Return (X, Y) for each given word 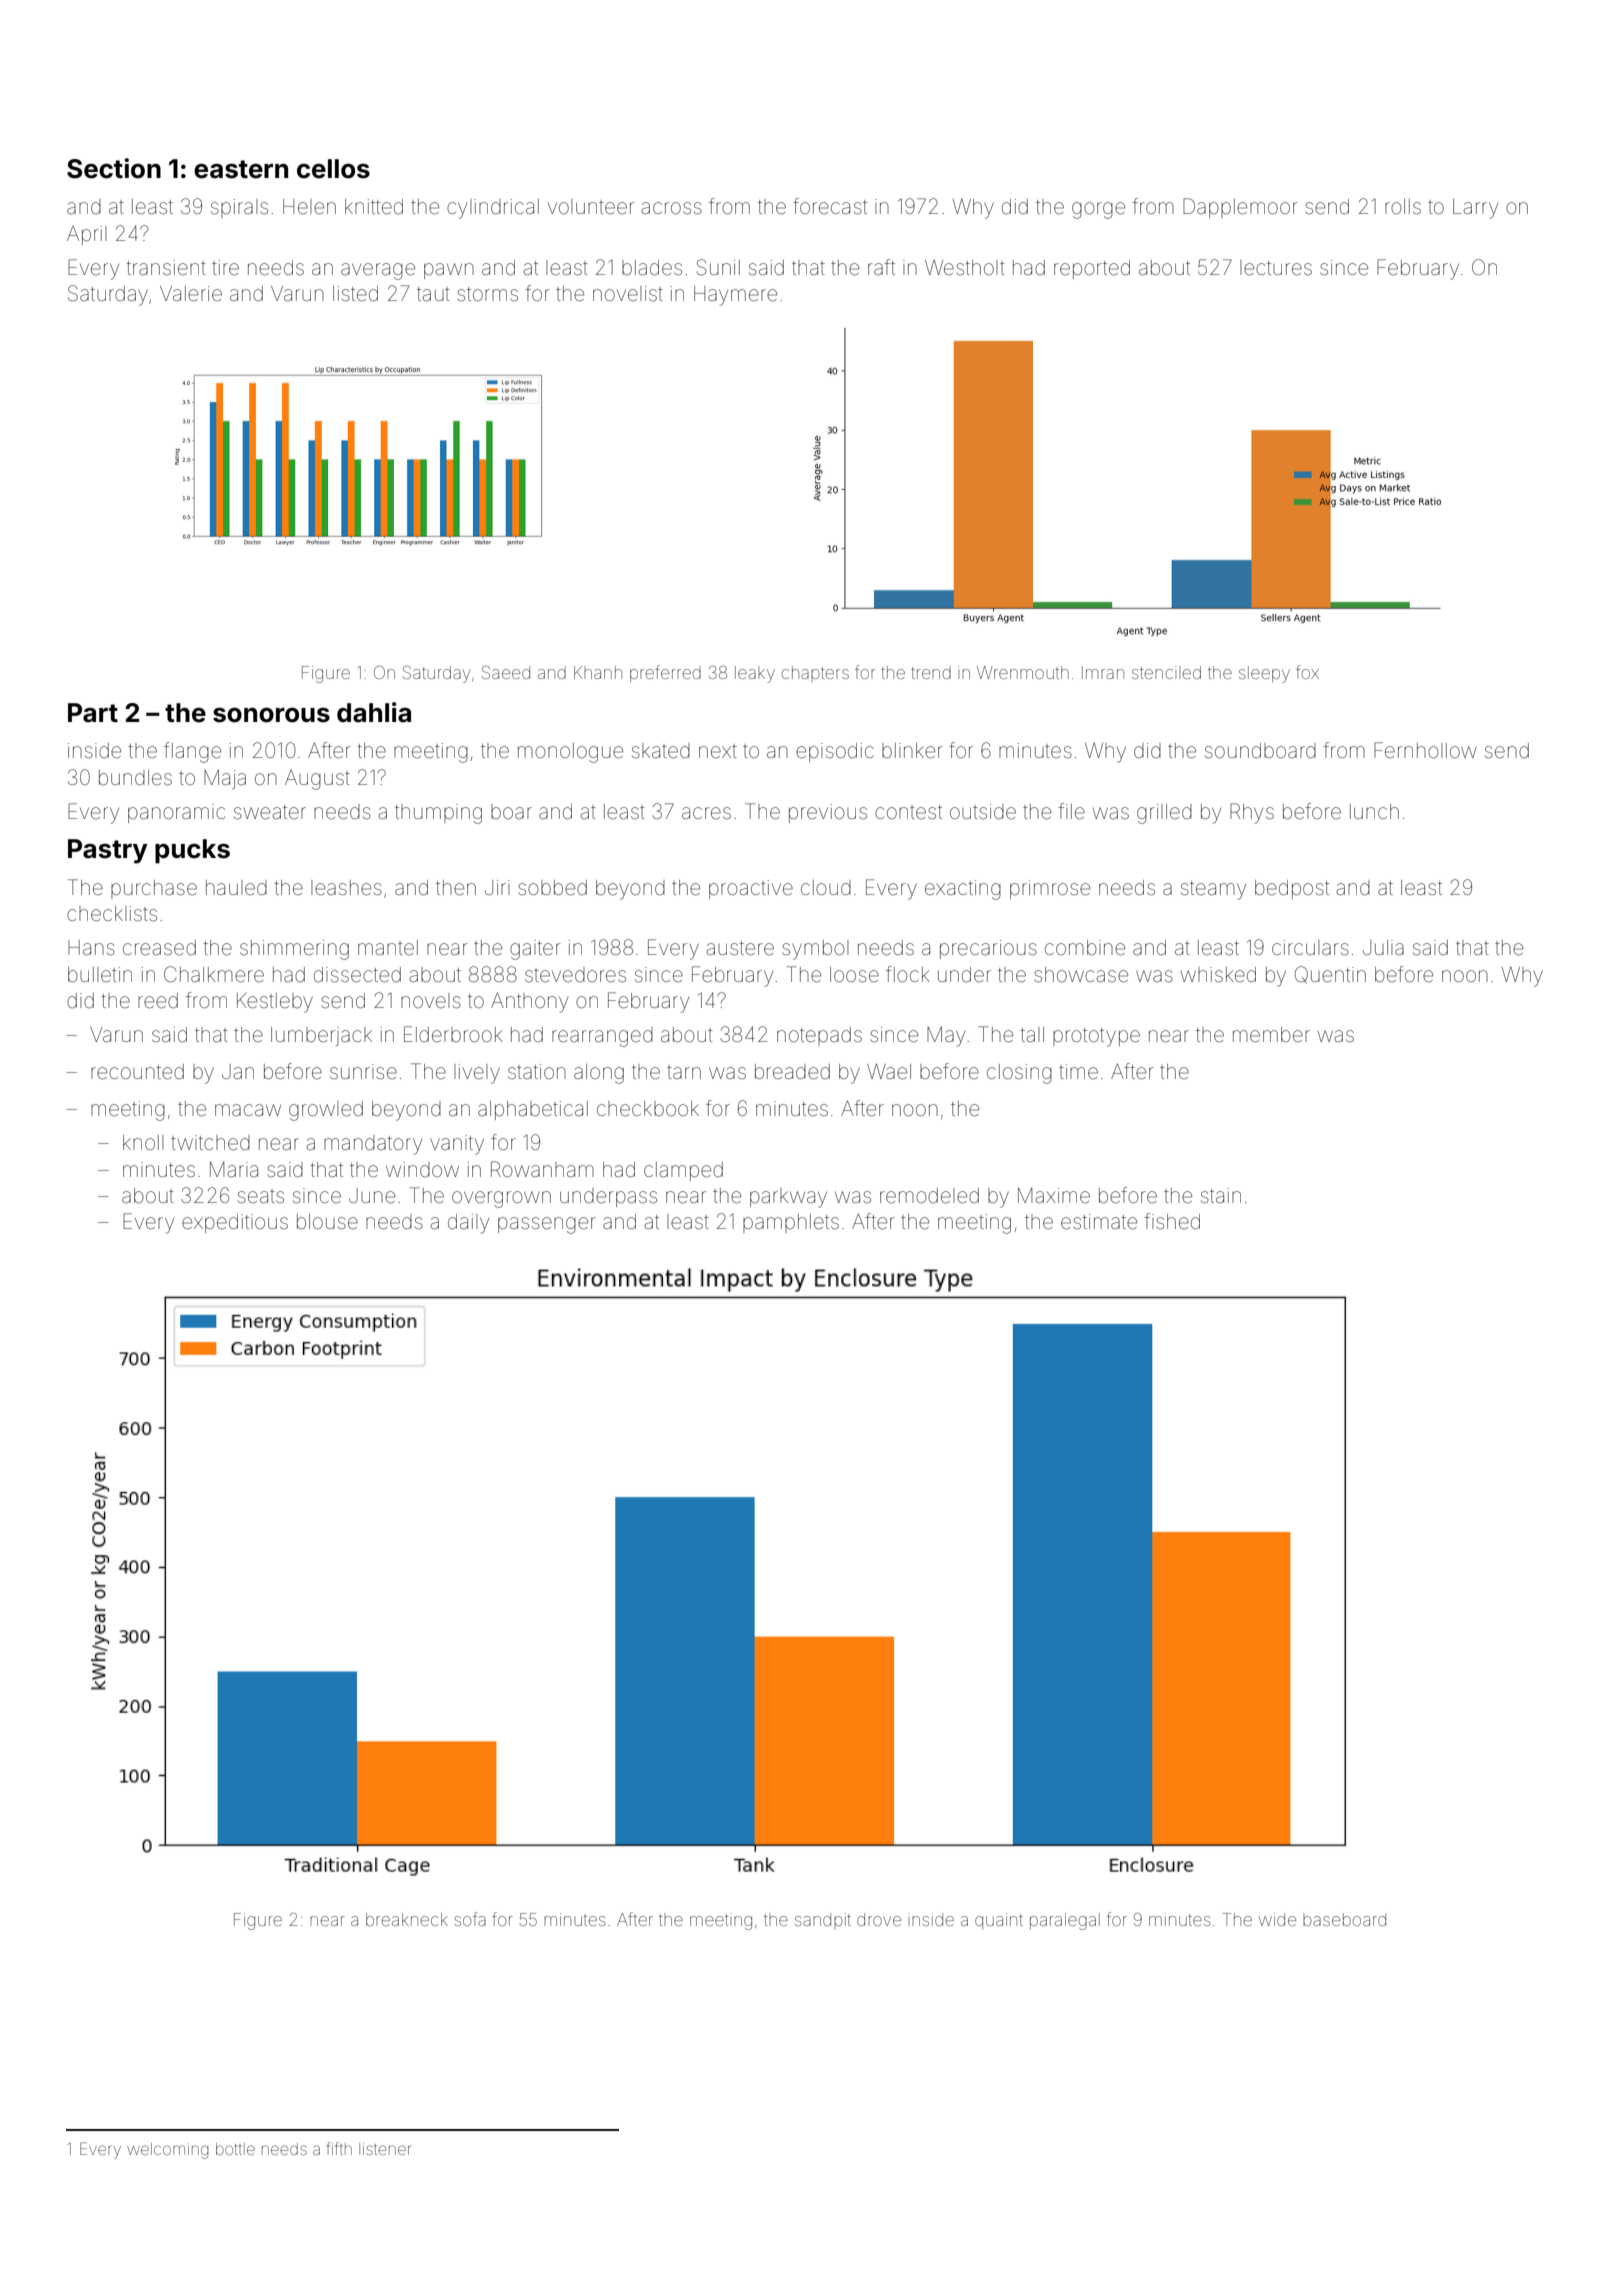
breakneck (407, 1919)
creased (159, 948)
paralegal (1065, 1921)
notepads (819, 1036)
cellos (333, 169)
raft (881, 267)
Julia (1383, 947)
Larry (1475, 209)
